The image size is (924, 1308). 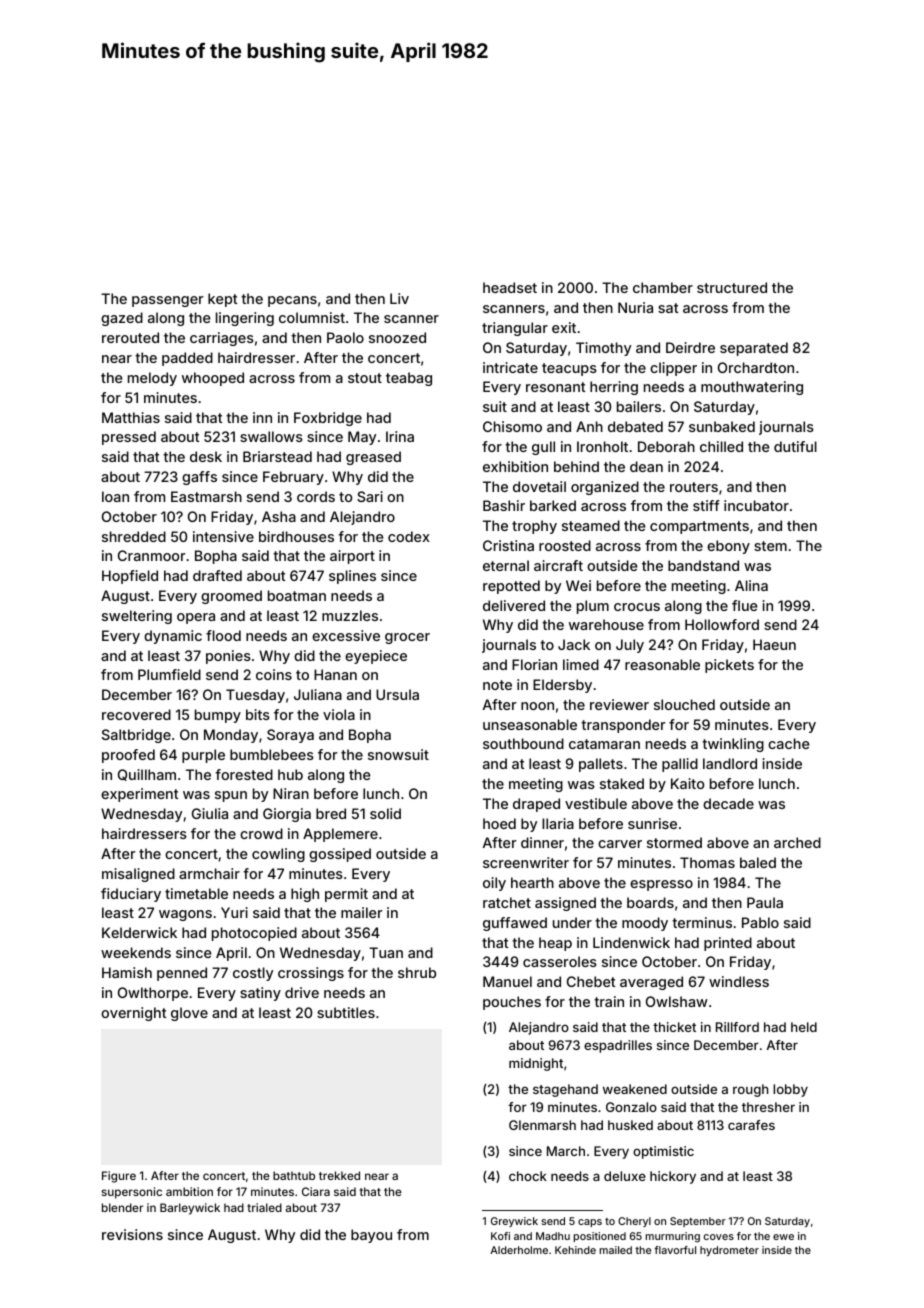 I want to click on structured, so click(x=732, y=287).
